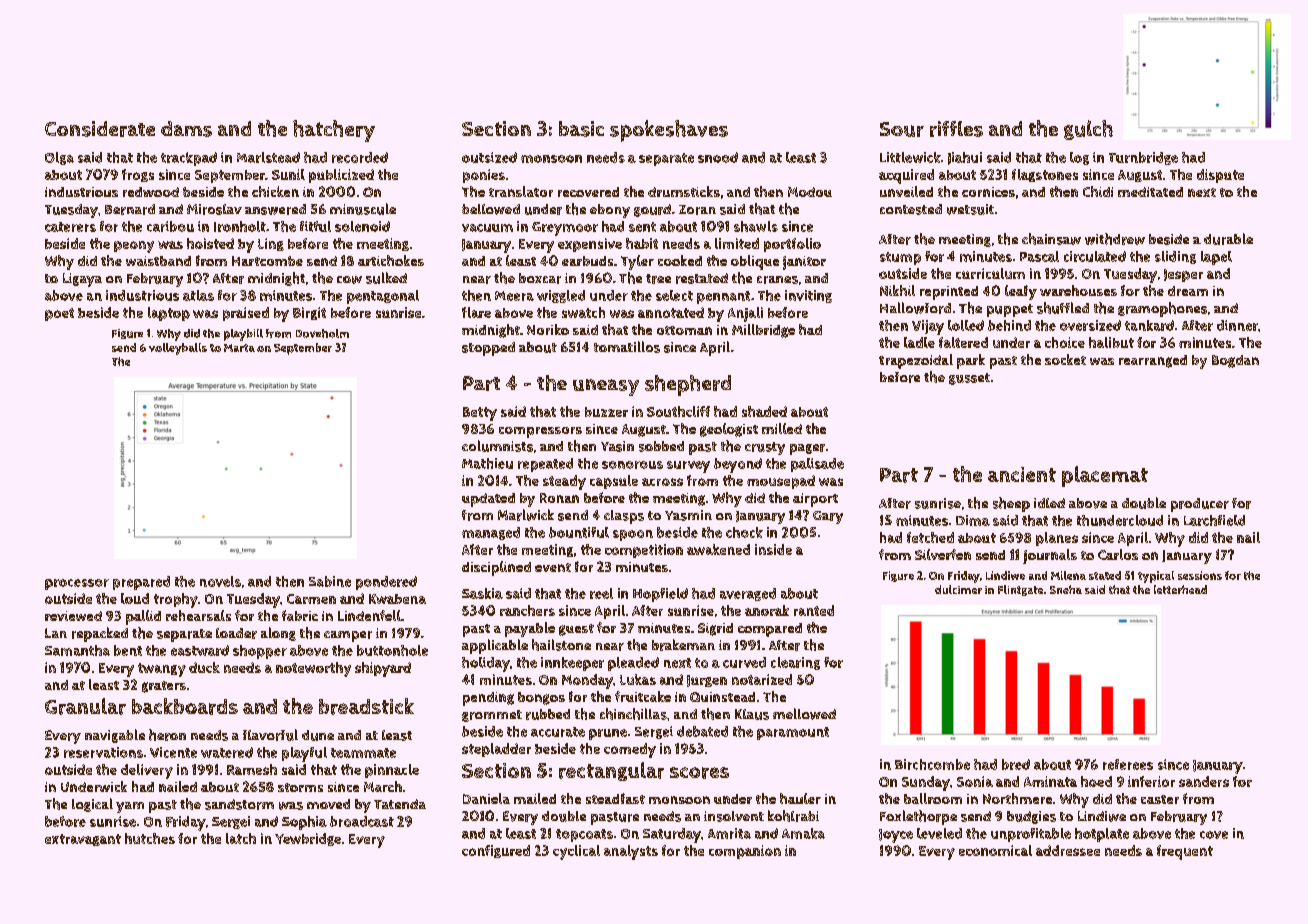 This document has width=1308, height=924. What do you see at coordinates (576, 852) in the document?
I see `cyclical` at bounding box center [576, 852].
